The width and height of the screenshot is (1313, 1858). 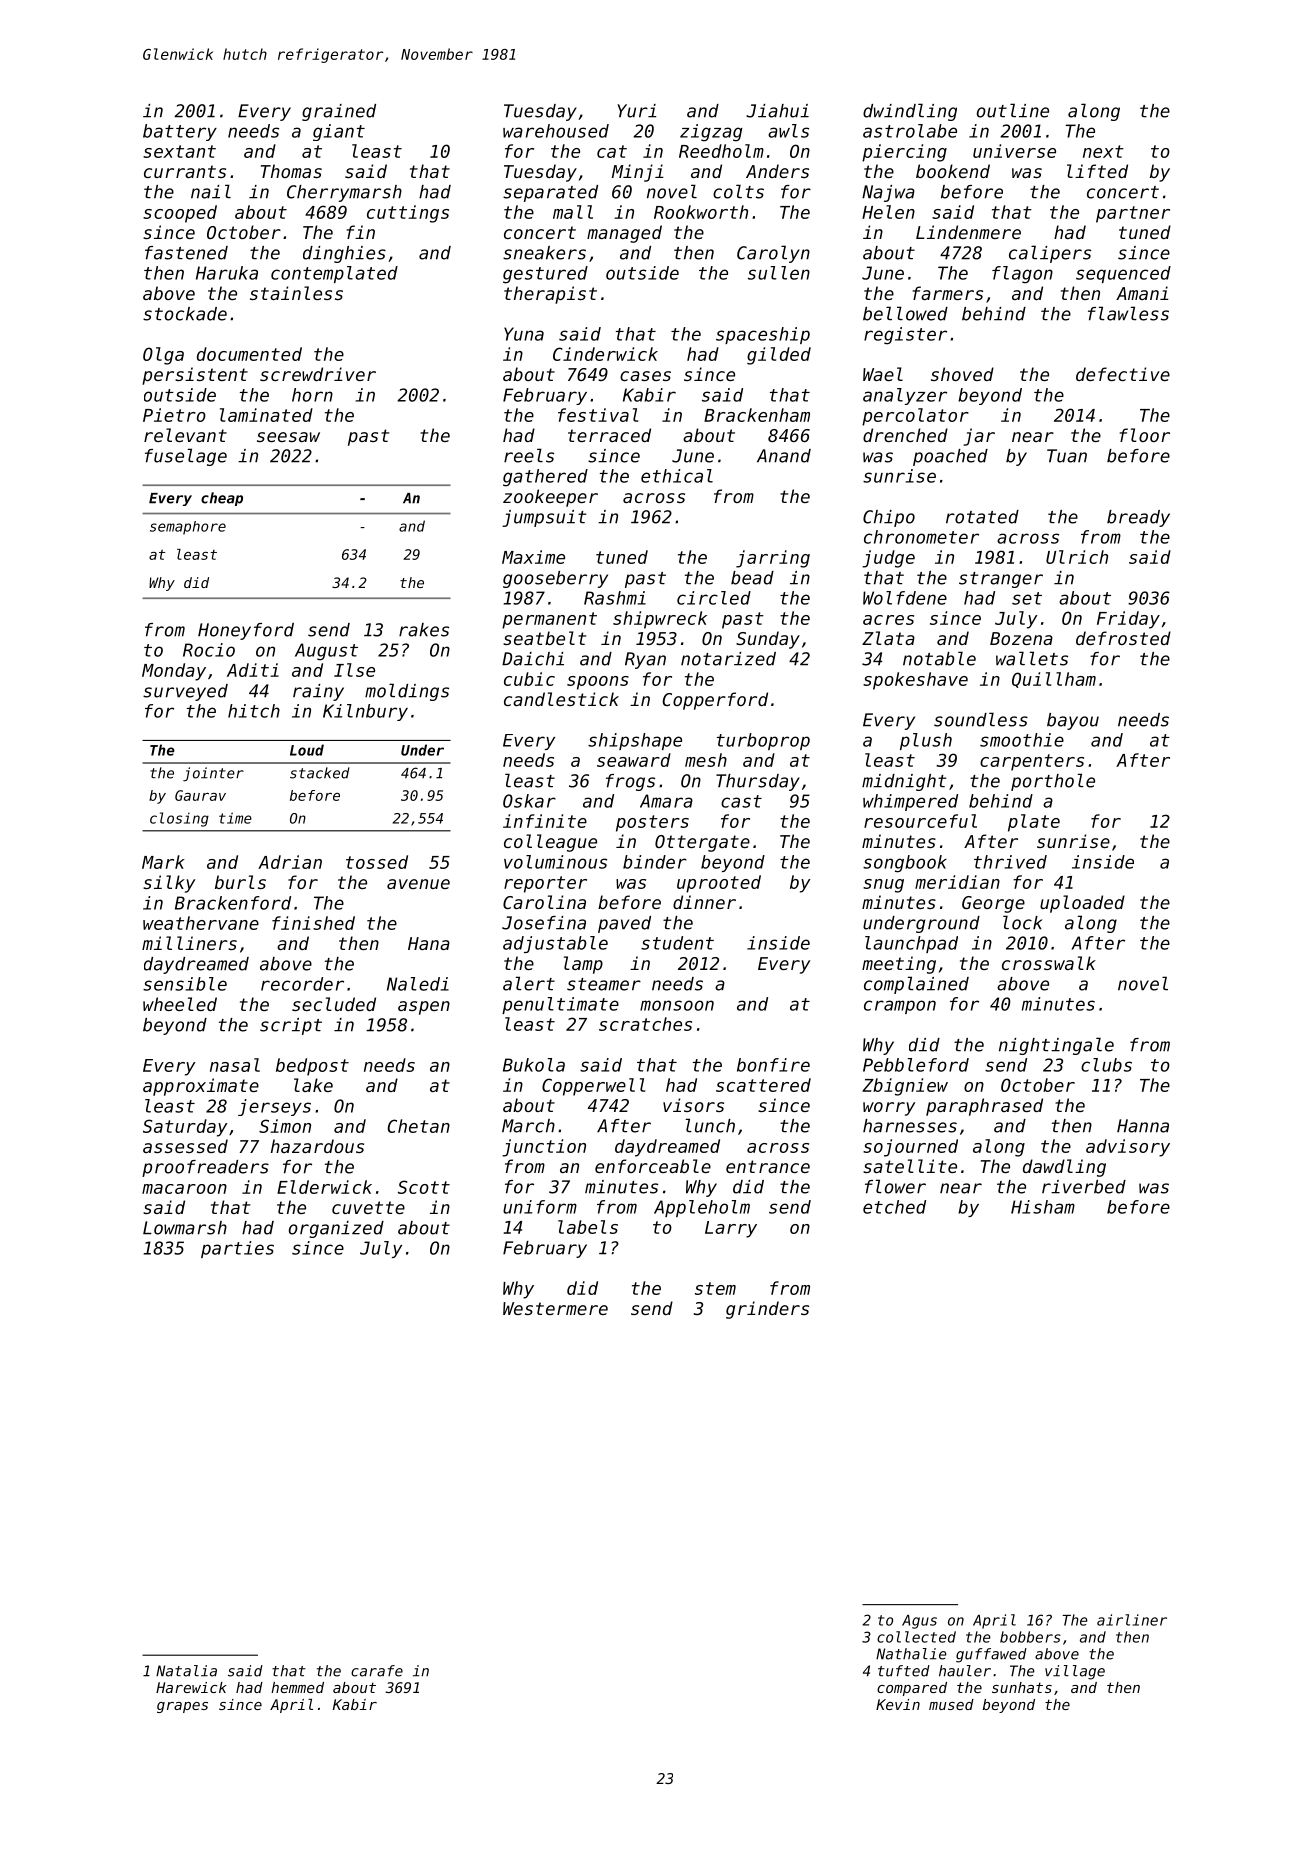 What do you see at coordinates (951, 1704) in the screenshot?
I see `mused` at bounding box center [951, 1704].
